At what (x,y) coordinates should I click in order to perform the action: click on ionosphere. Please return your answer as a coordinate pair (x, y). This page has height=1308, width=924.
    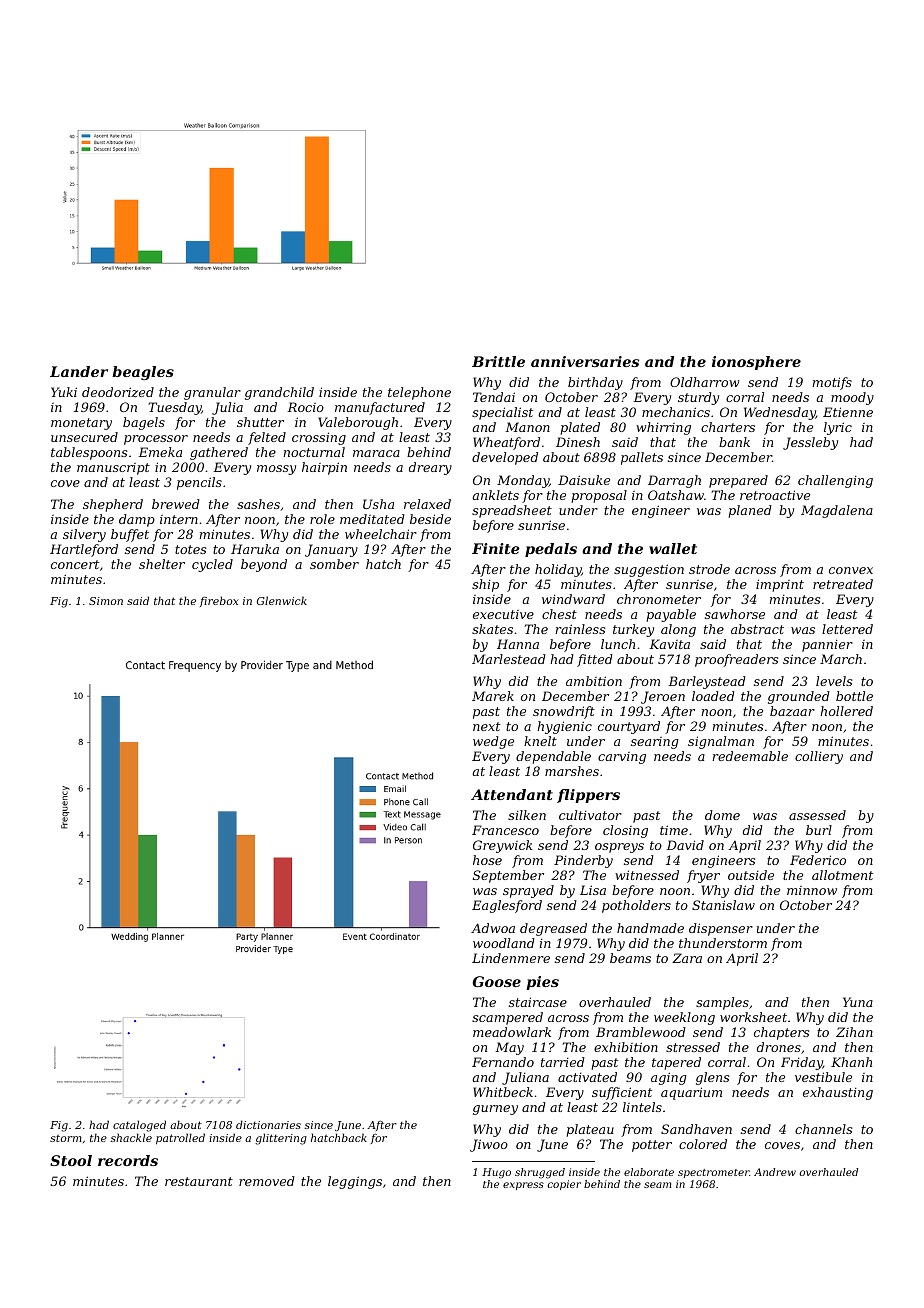
    Looking at the image, I should click on (756, 363).
